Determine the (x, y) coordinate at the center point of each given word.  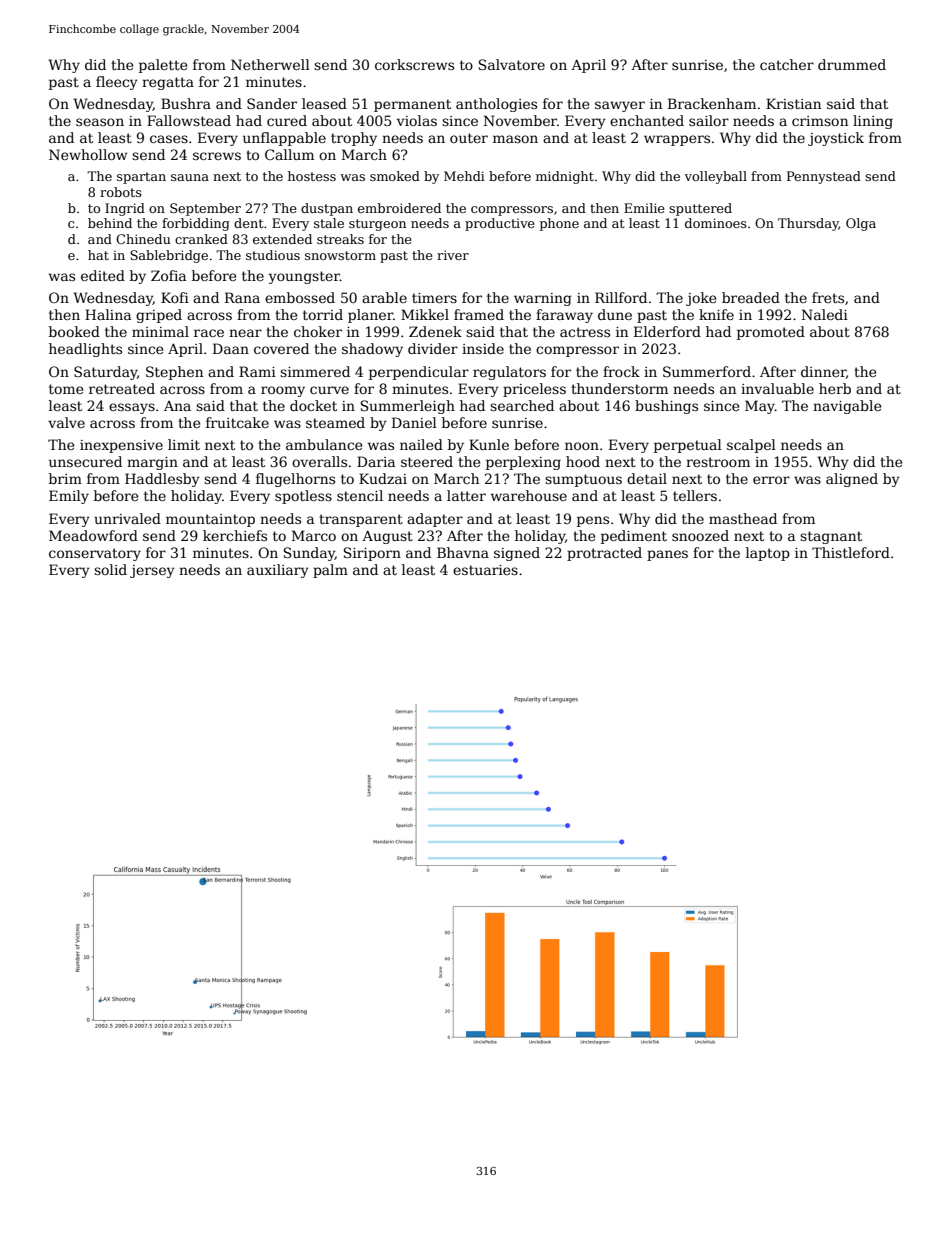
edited (103, 275)
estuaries (485, 570)
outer (469, 138)
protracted (604, 554)
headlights (85, 350)
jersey (152, 571)
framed (479, 314)
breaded (751, 297)
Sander (272, 103)
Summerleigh (408, 407)
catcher (787, 64)
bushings (666, 407)
